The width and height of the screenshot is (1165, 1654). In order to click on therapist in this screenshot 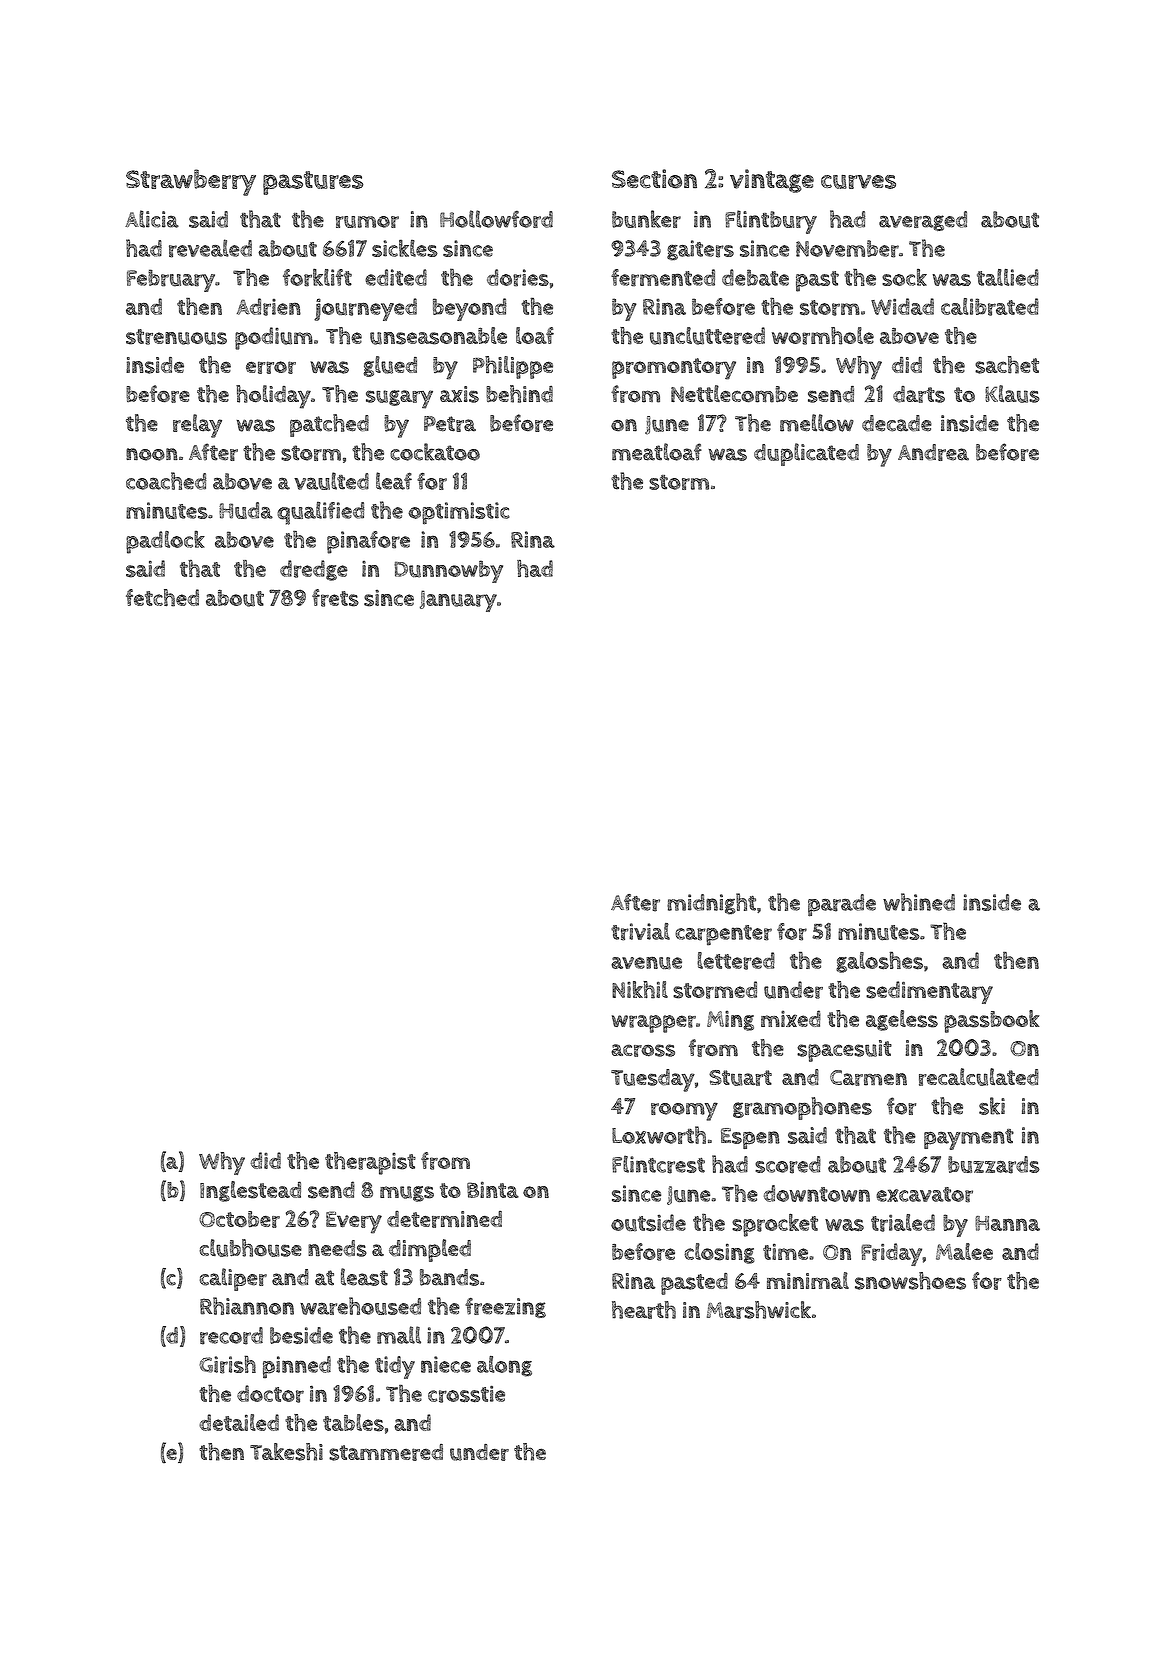, I will do `click(370, 1163)`.
